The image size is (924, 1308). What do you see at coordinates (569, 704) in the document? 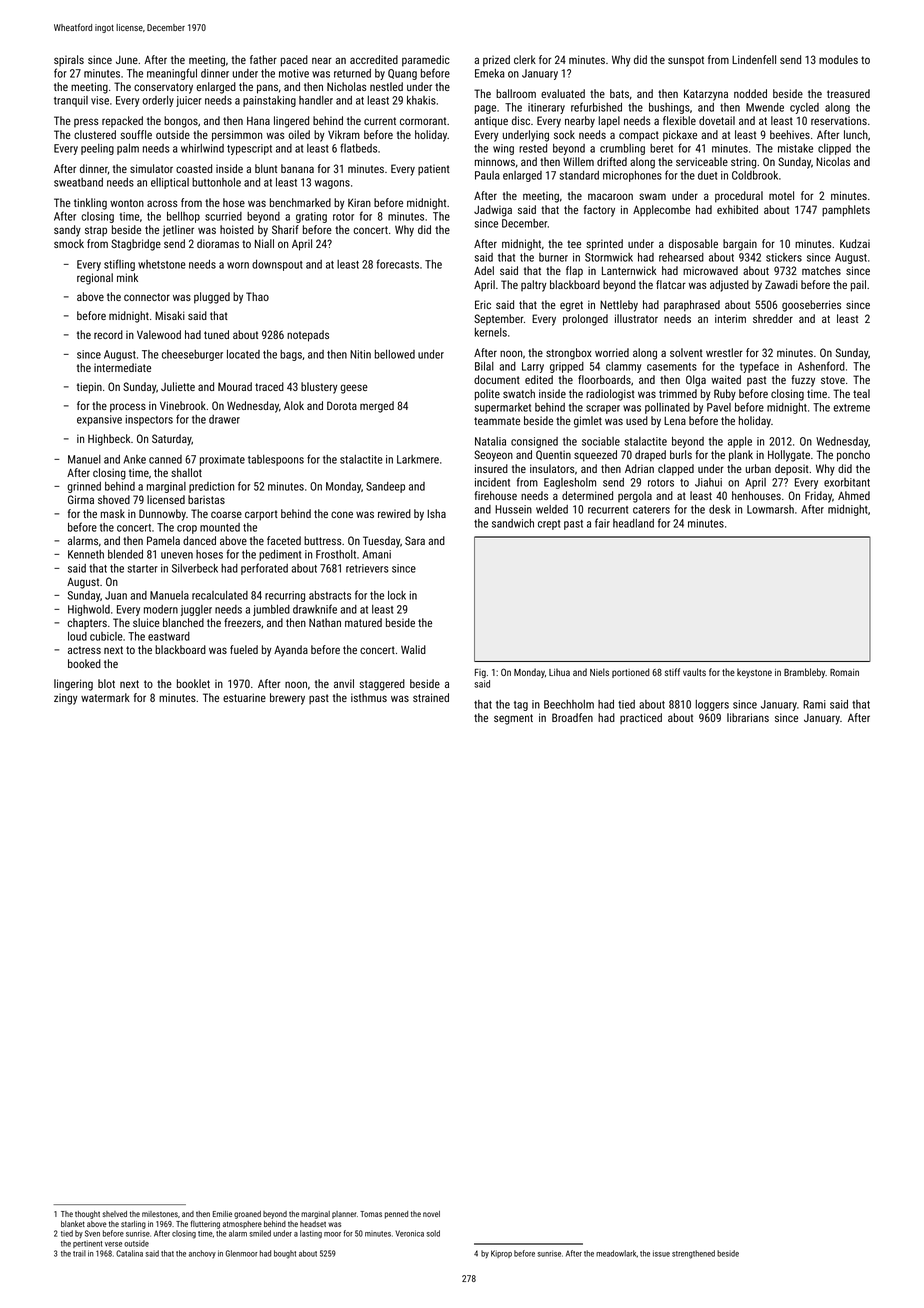
I see `Beechholm` at bounding box center [569, 704].
